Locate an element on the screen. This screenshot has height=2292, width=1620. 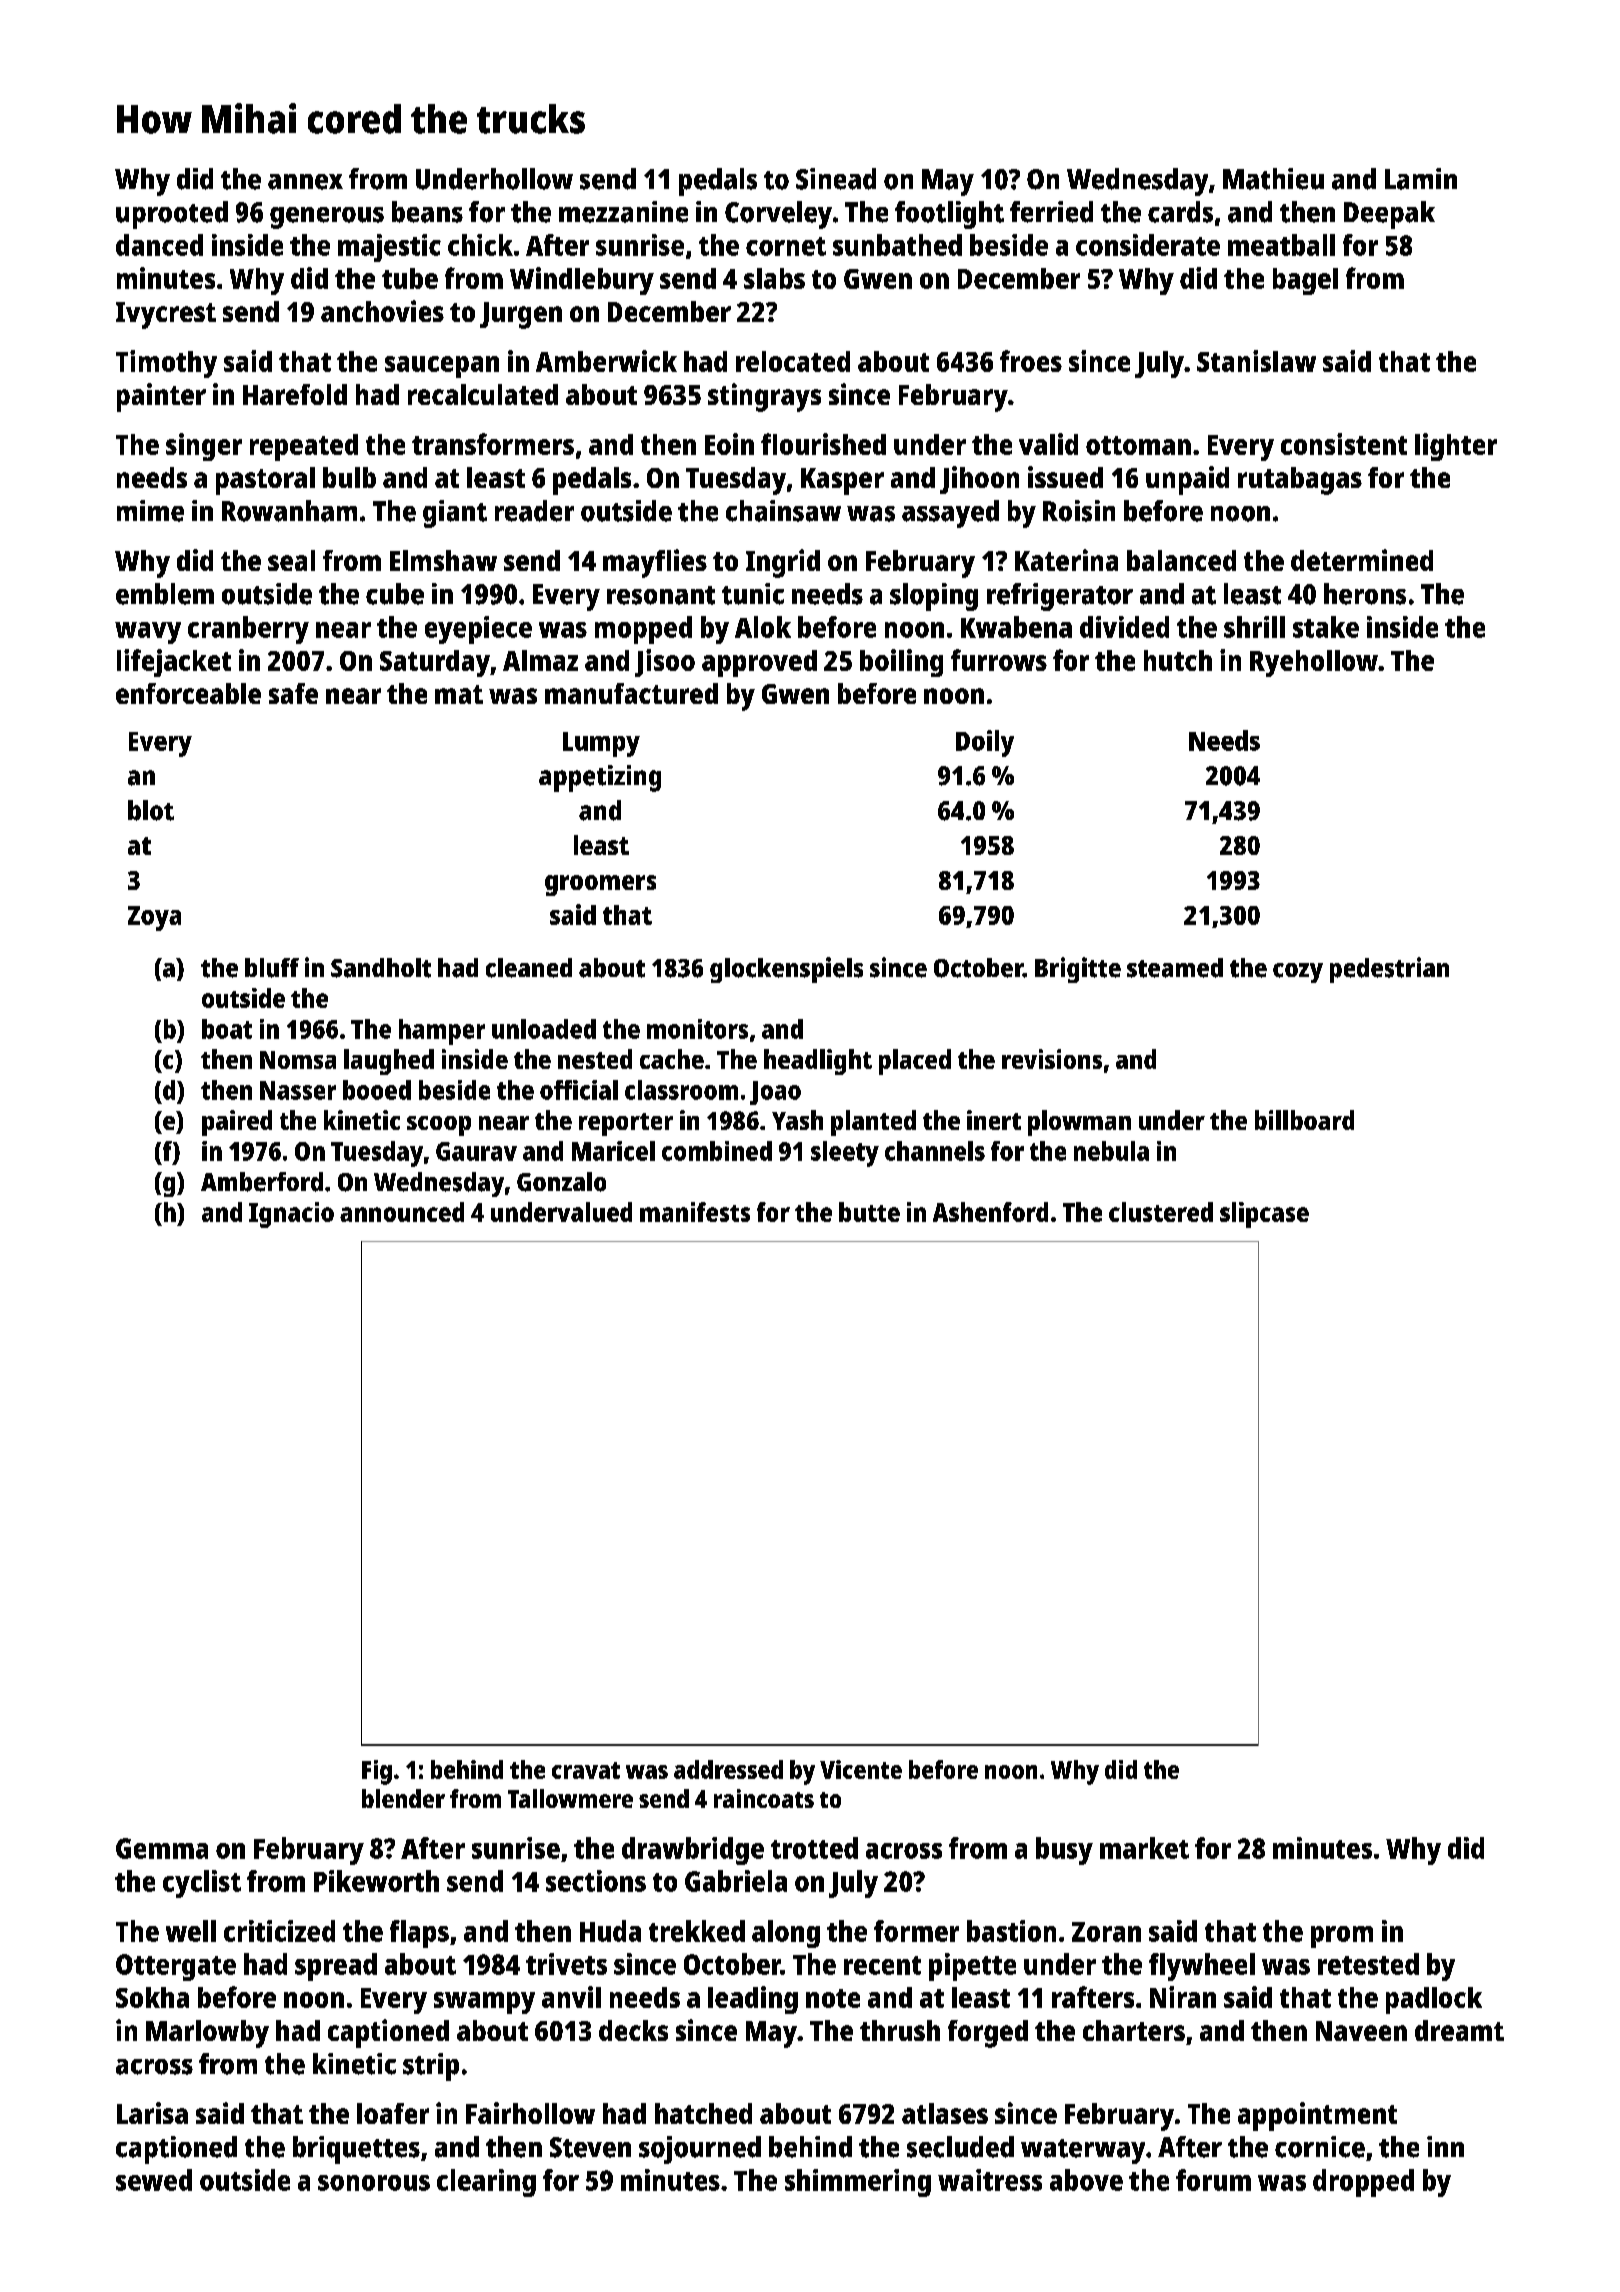
Larisa is located at coordinates (152, 2113).
